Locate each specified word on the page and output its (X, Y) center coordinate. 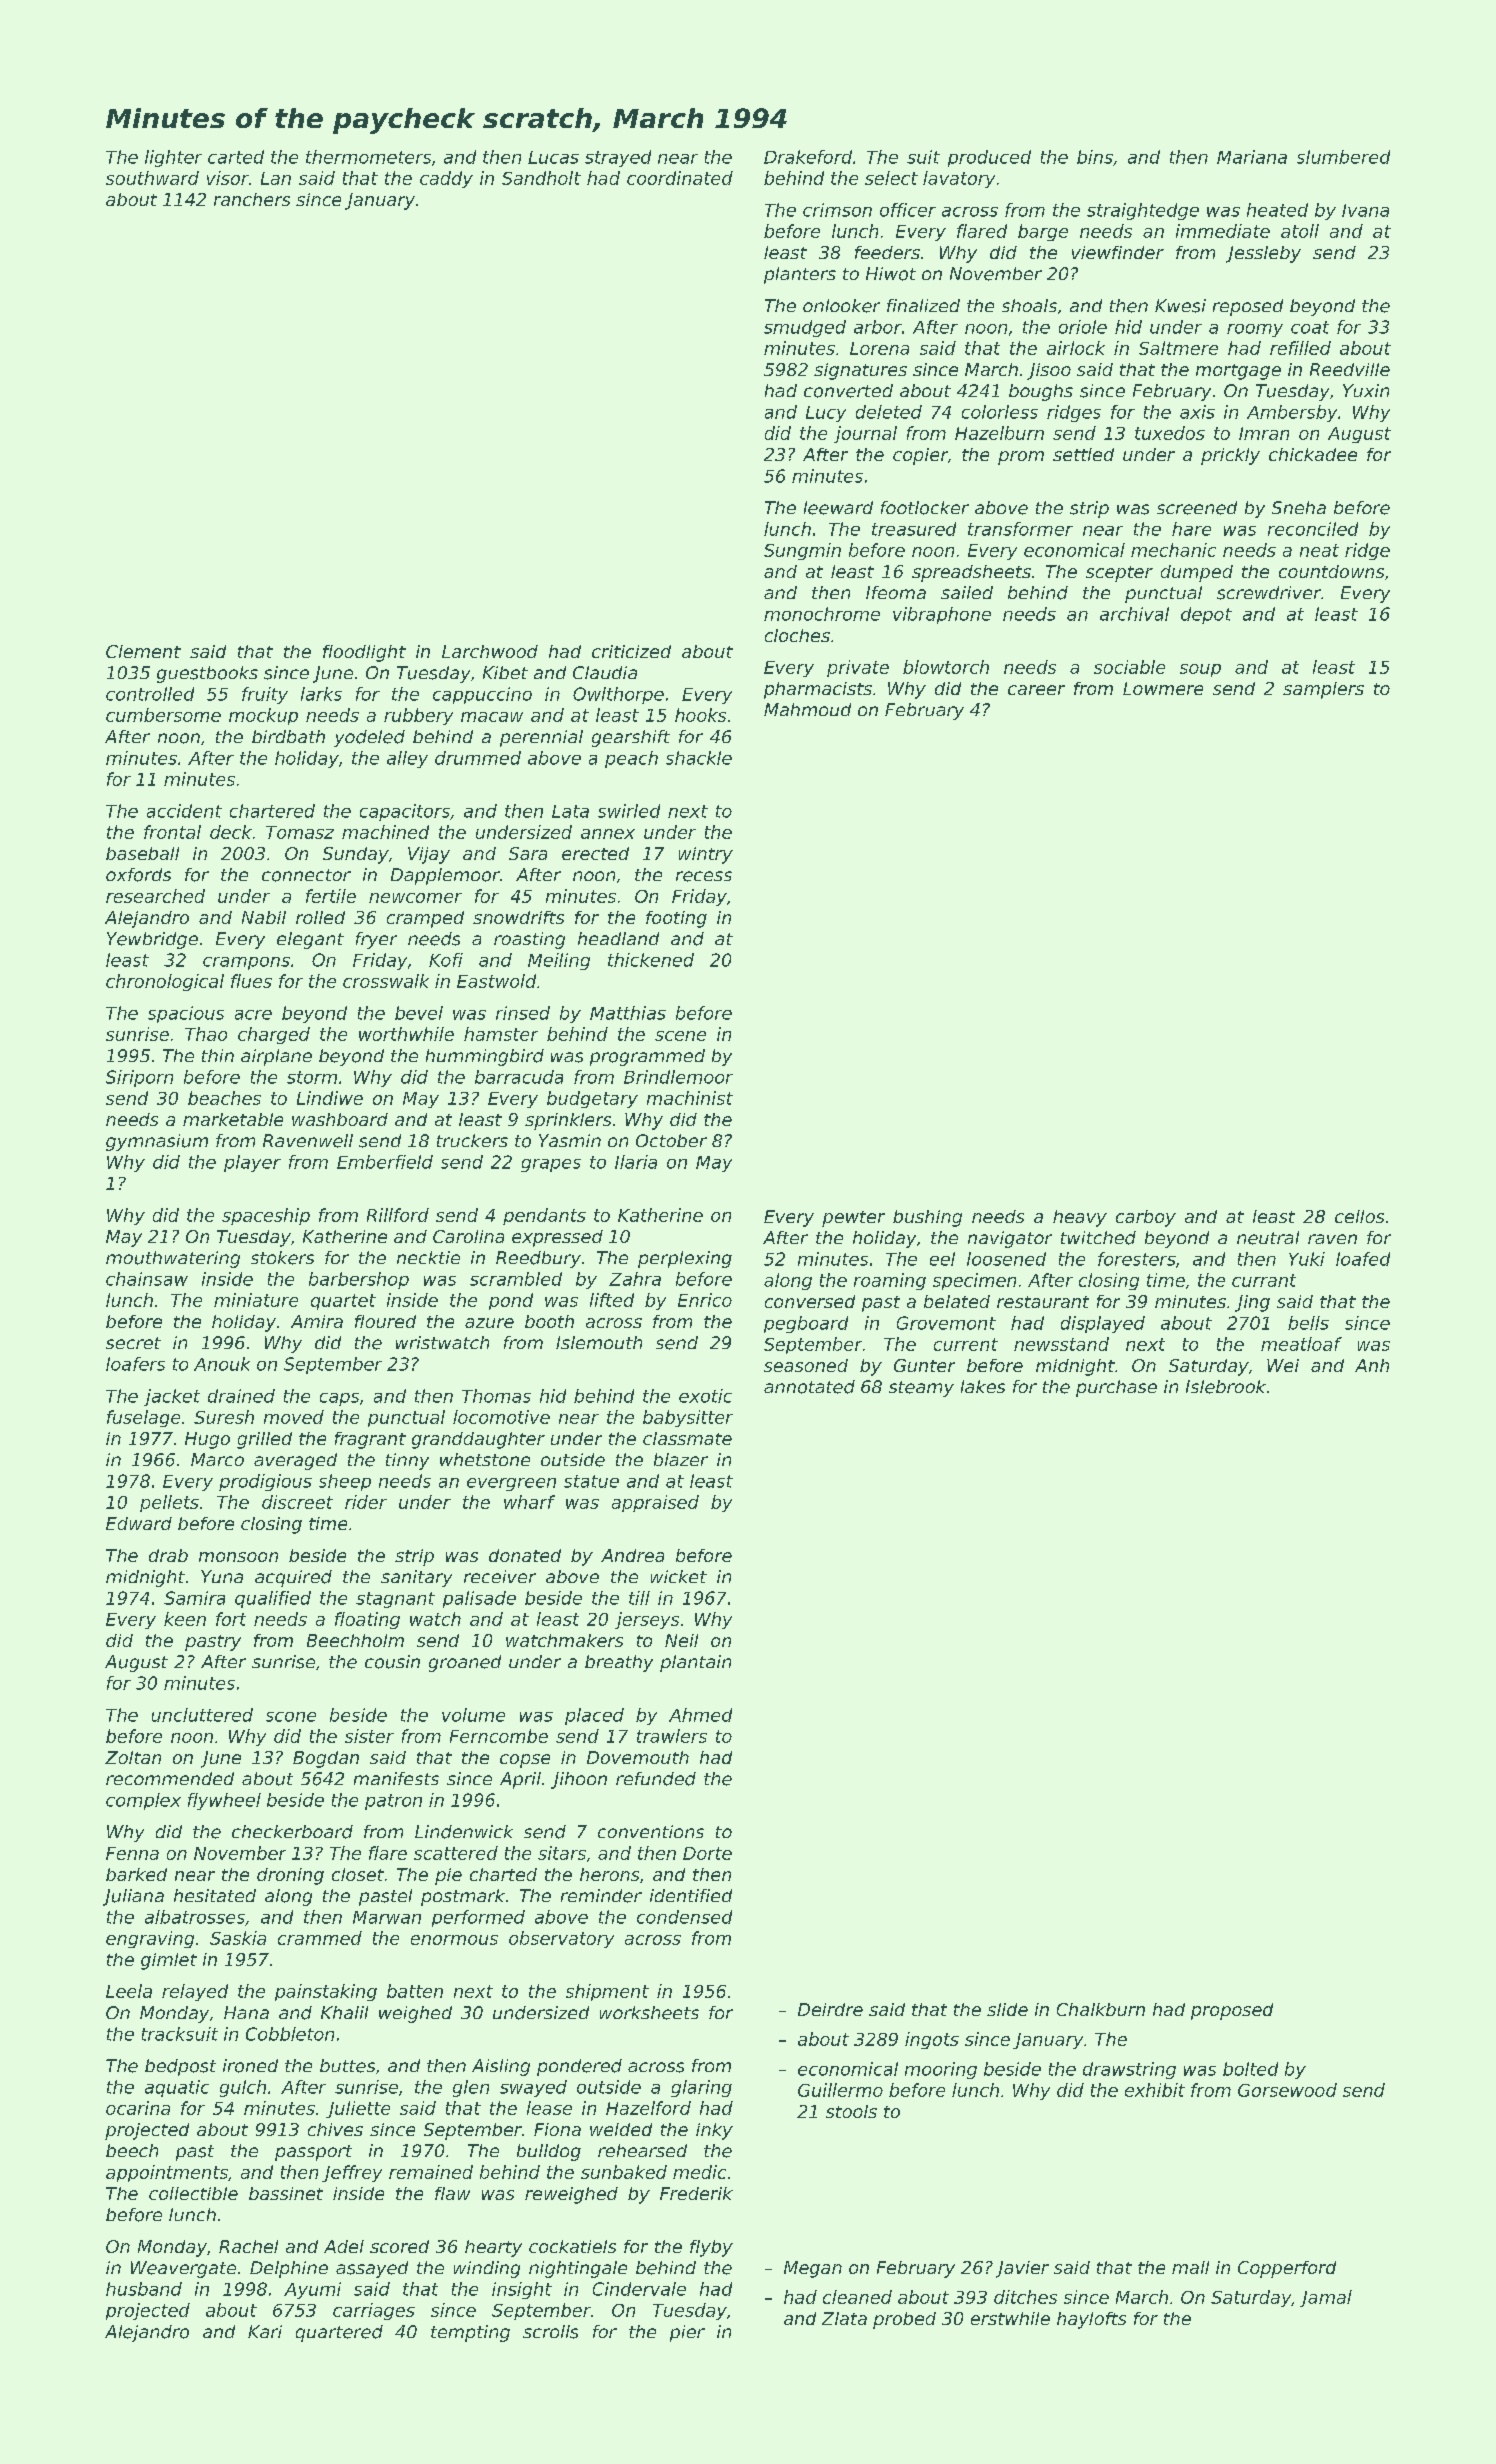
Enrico (705, 1300)
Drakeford (808, 157)
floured (385, 1321)
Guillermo (840, 2090)
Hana (246, 2012)
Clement (143, 651)
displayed (1103, 1324)
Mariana (1252, 157)
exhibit (1155, 2090)
